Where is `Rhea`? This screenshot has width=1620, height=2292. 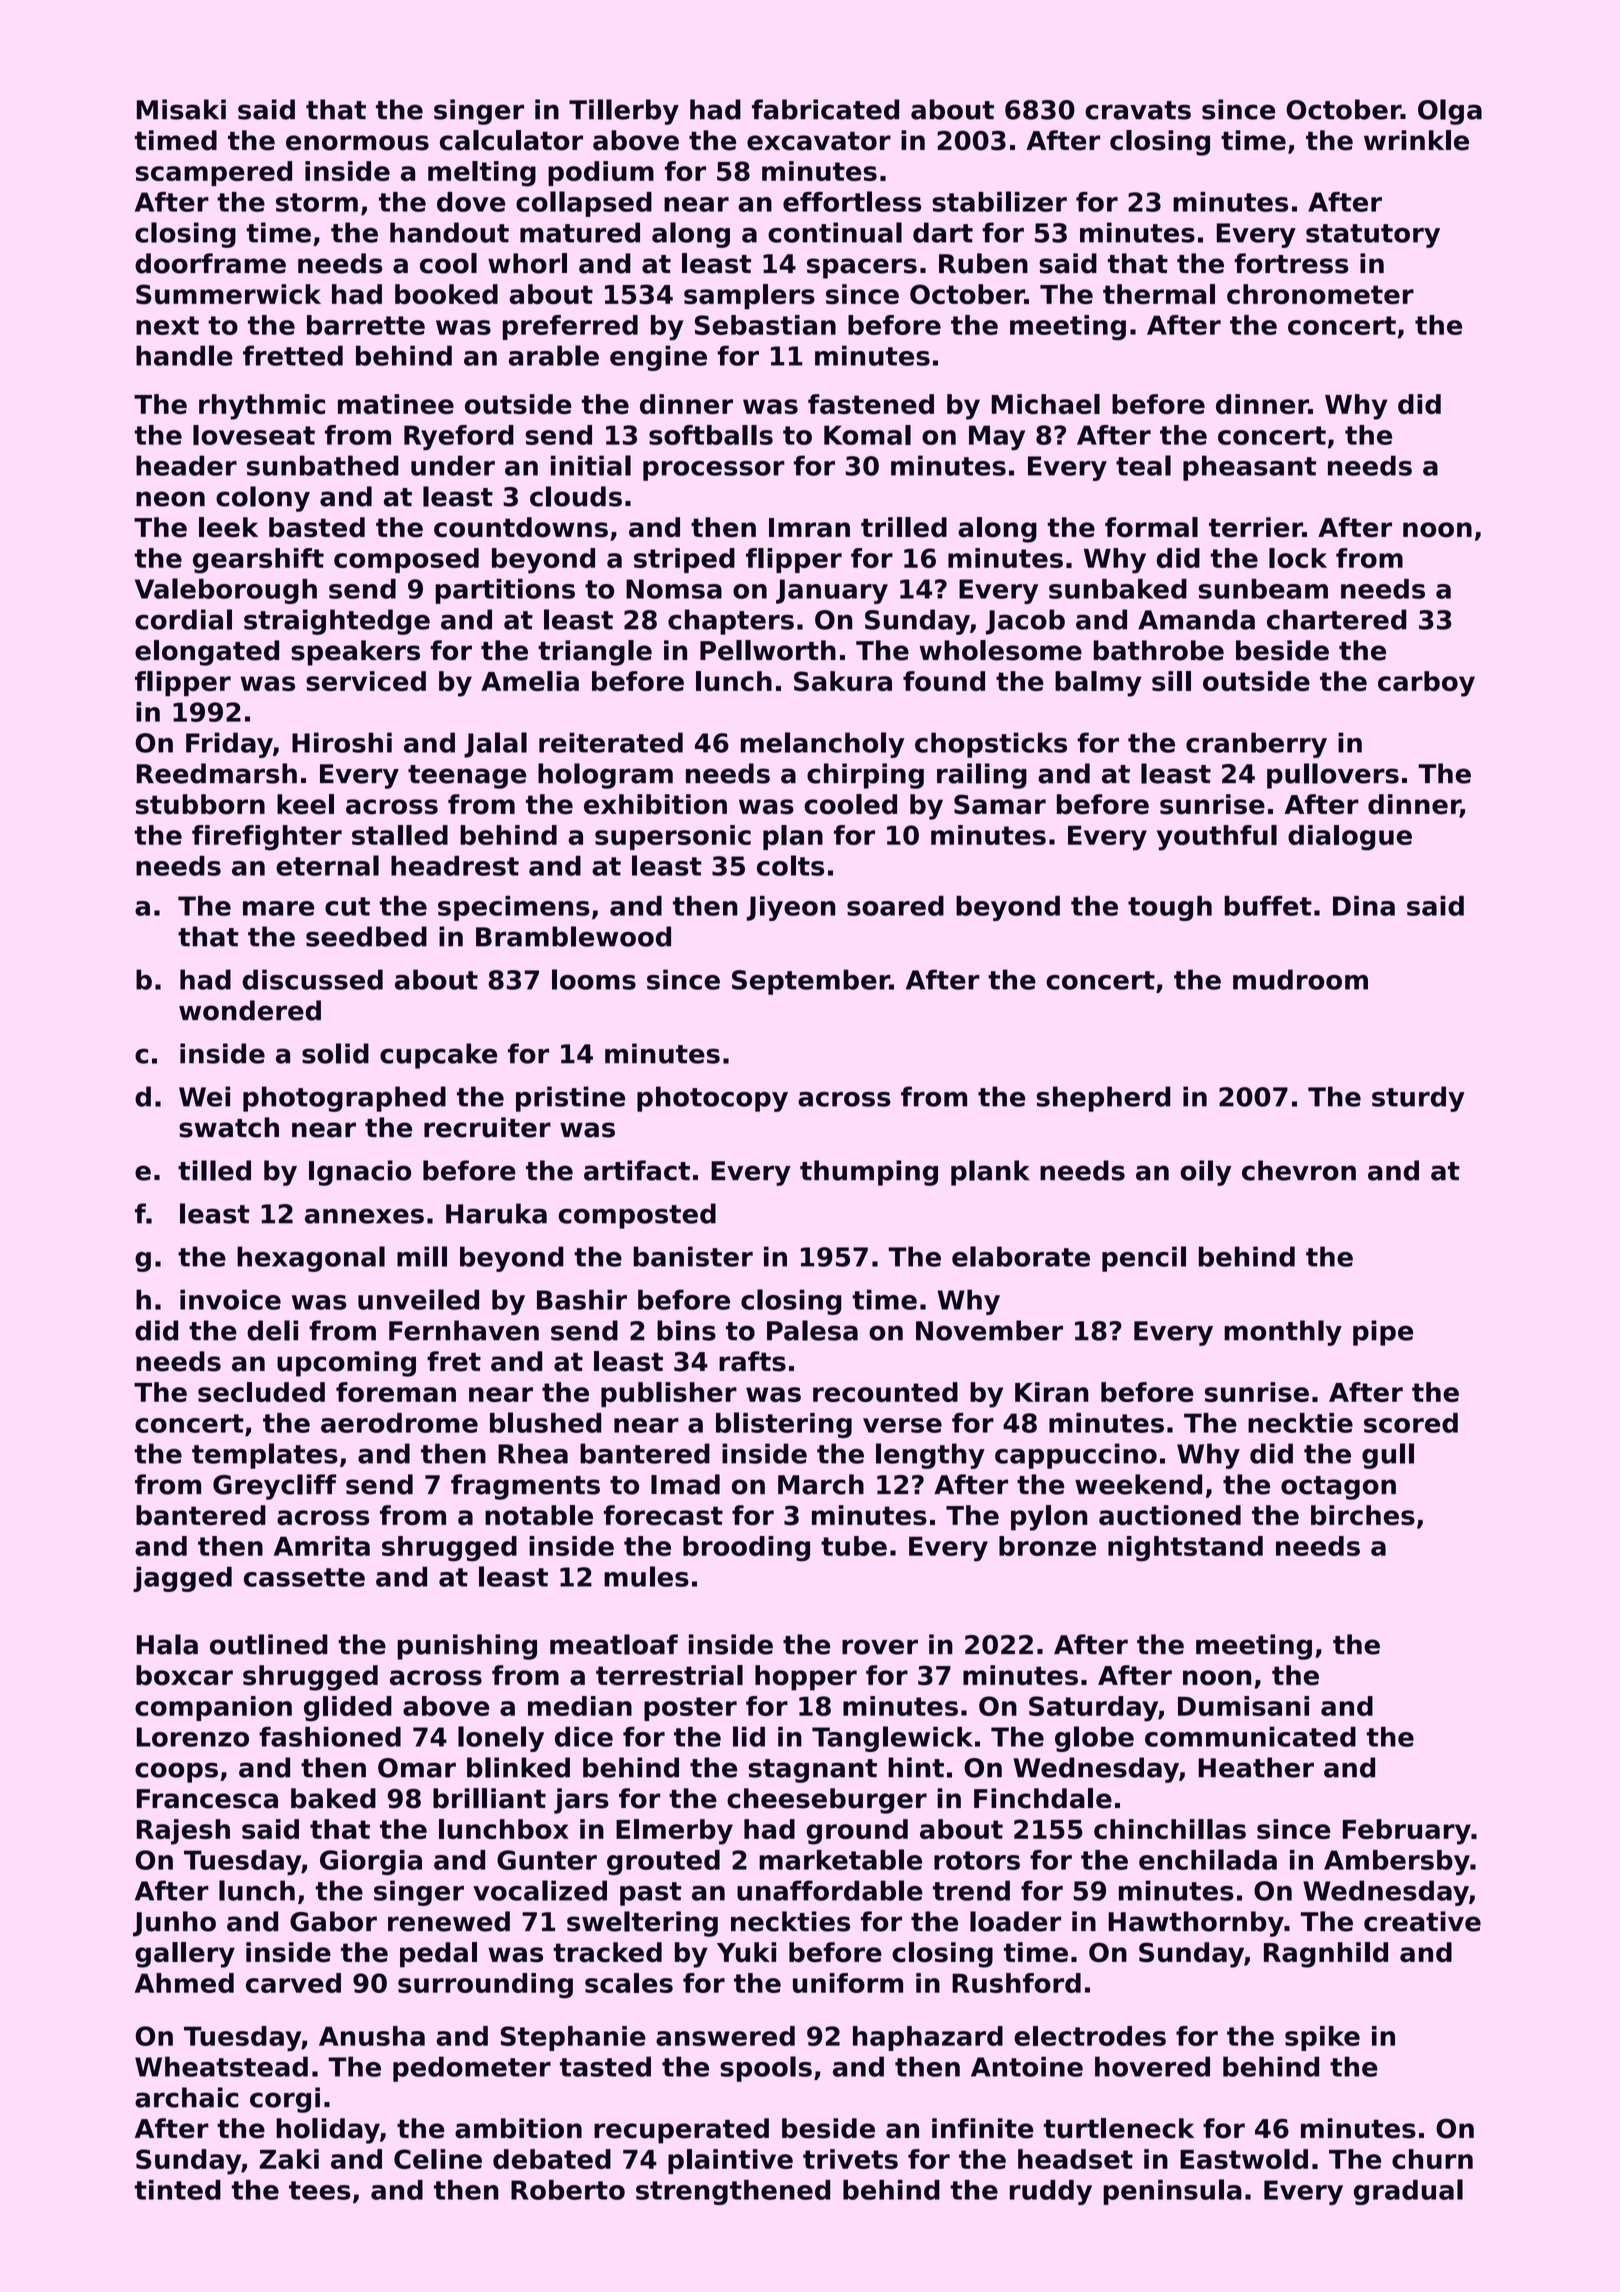
Rhea is located at coordinates (533, 1453).
